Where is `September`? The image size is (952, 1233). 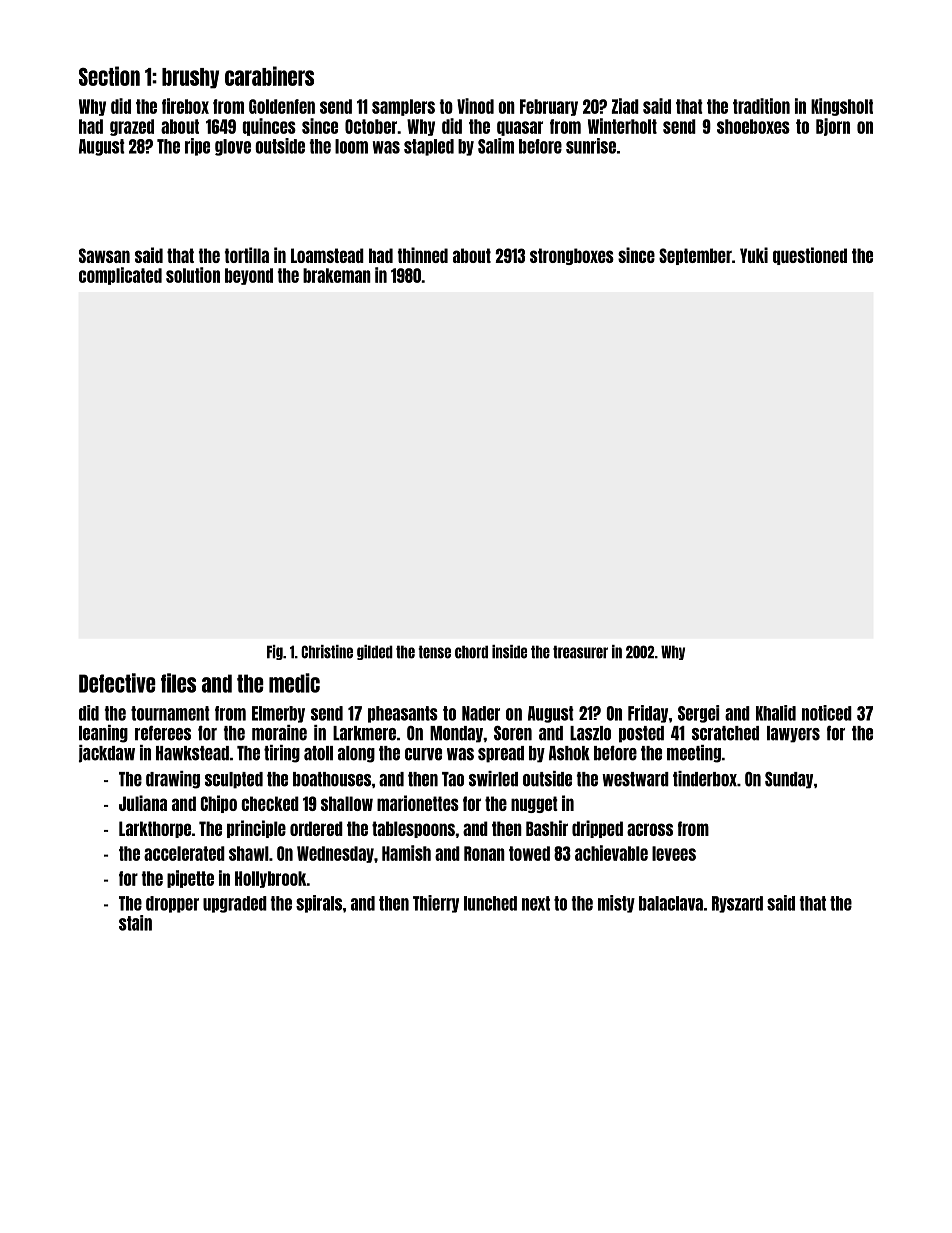 September is located at coordinates (695, 256).
